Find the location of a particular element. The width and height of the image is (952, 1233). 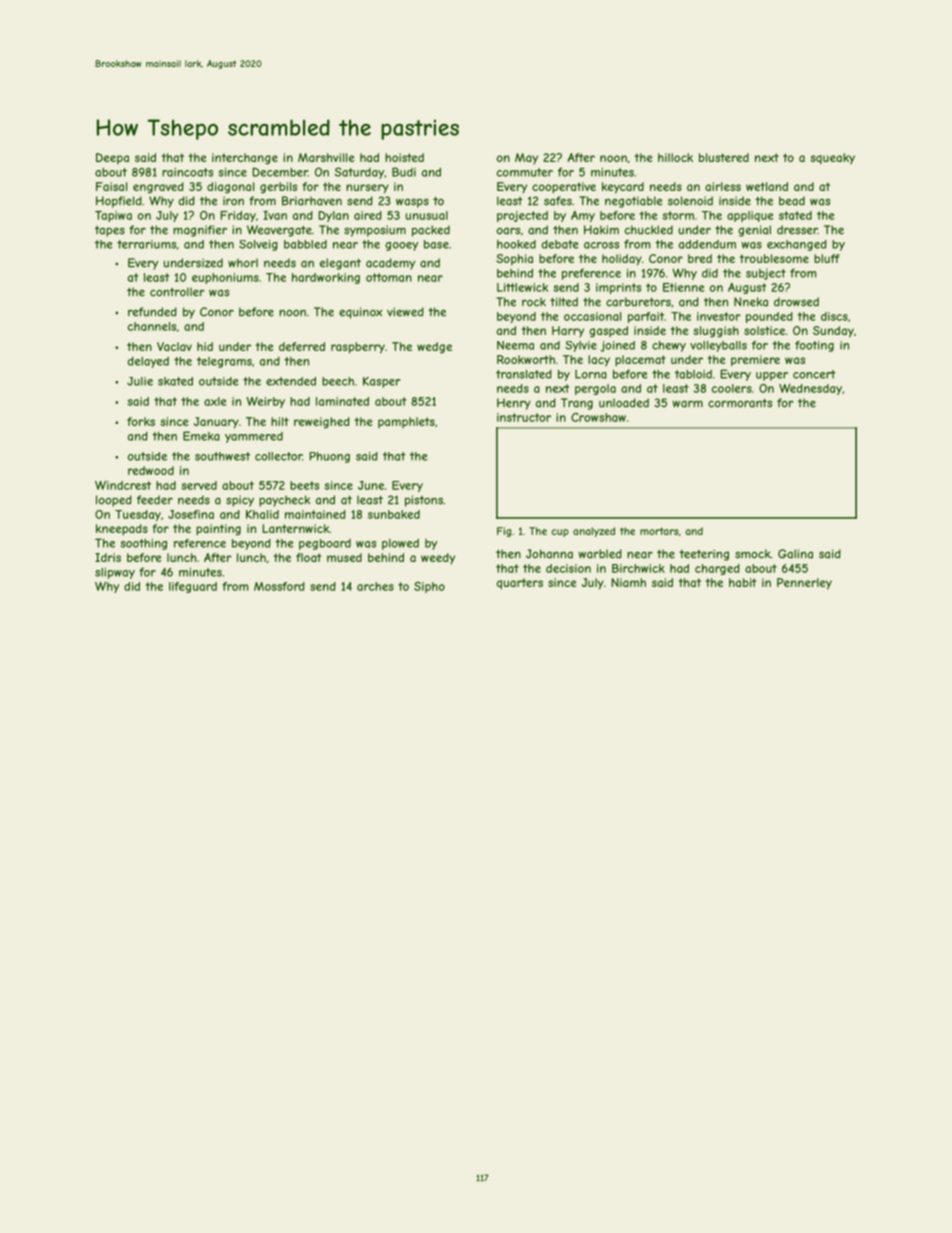

hillock is located at coordinates (675, 157).
